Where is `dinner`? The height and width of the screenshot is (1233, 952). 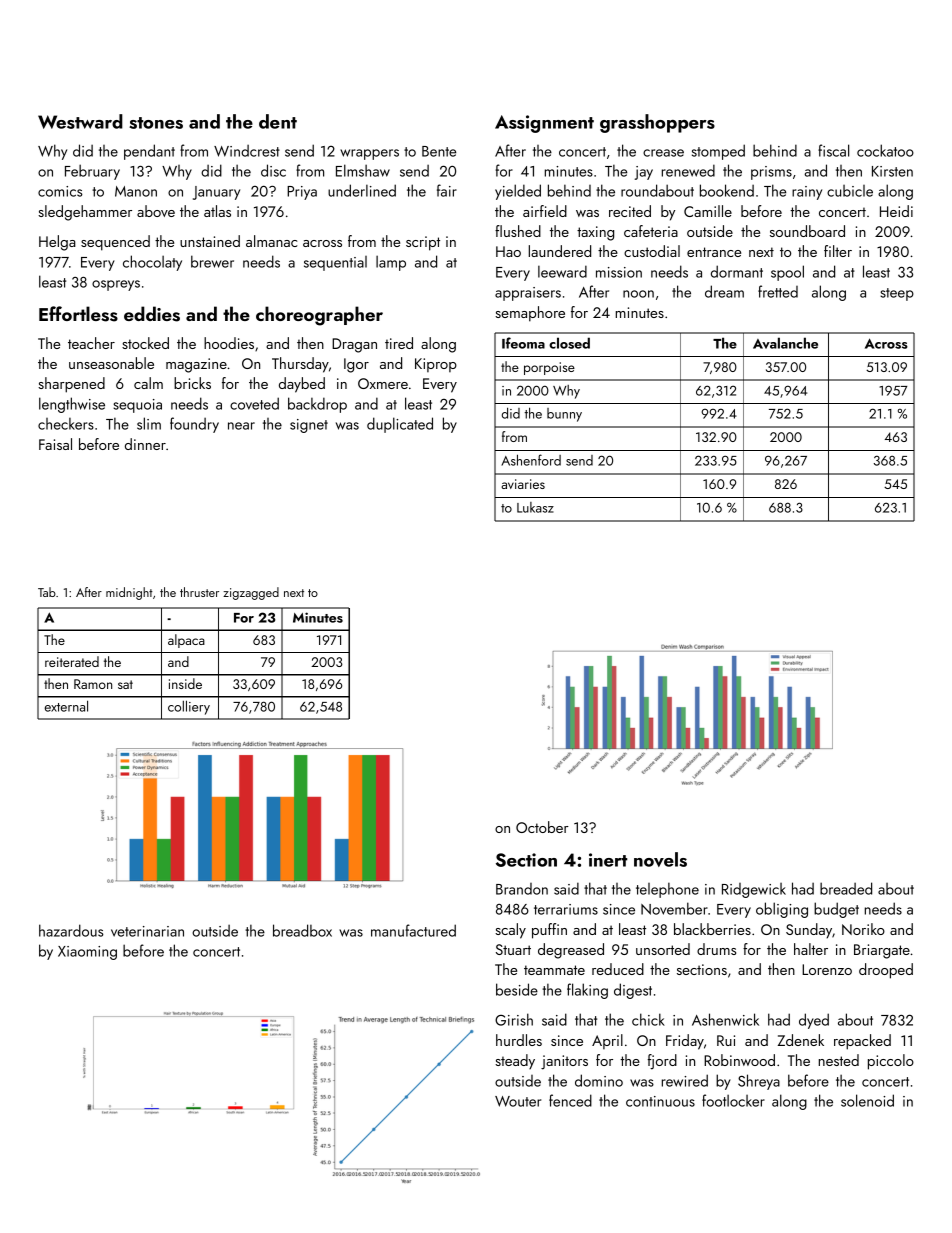
dinner is located at coordinates (145, 444).
